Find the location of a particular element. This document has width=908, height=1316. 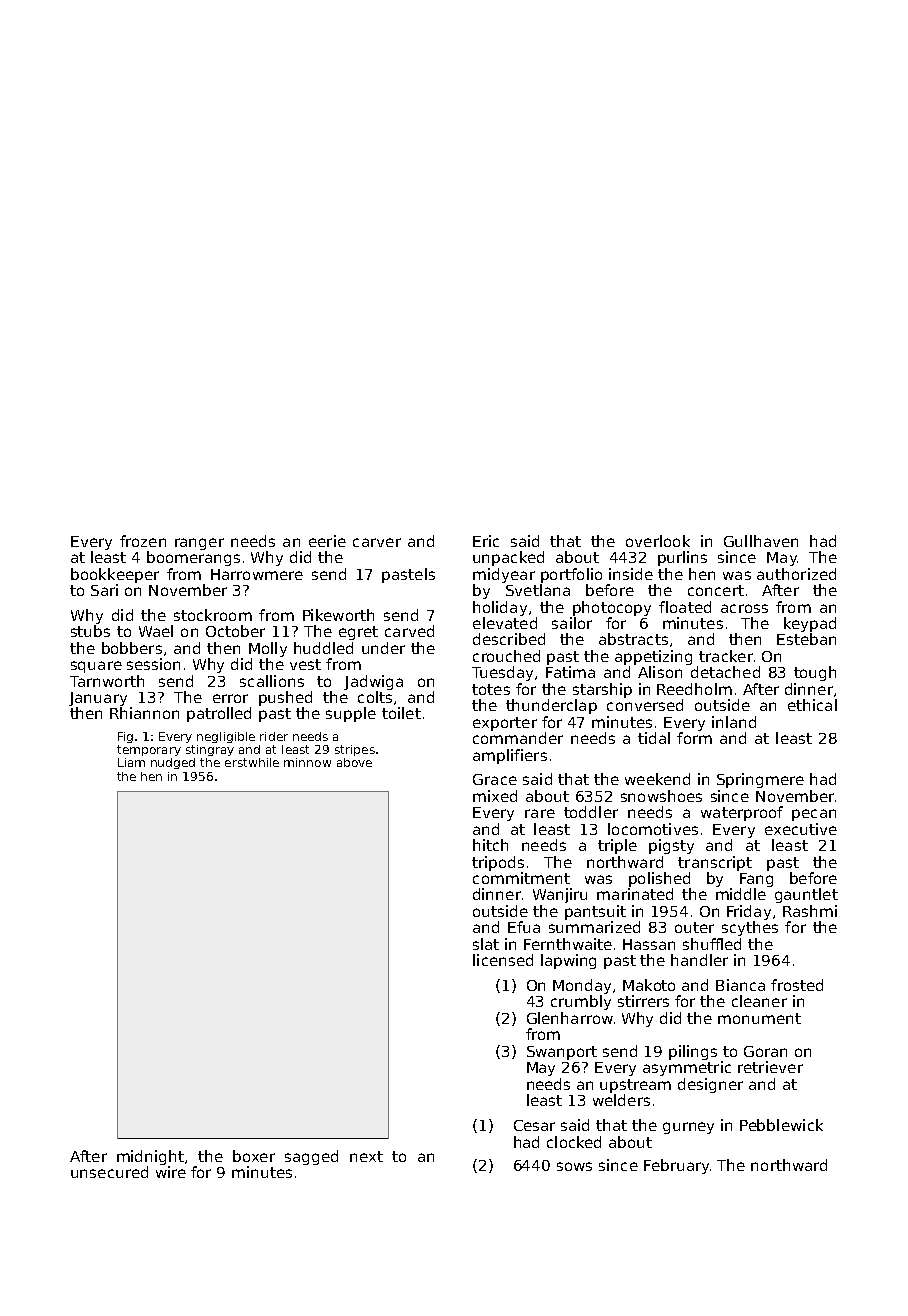

Liam is located at coordinates (131, 762).
